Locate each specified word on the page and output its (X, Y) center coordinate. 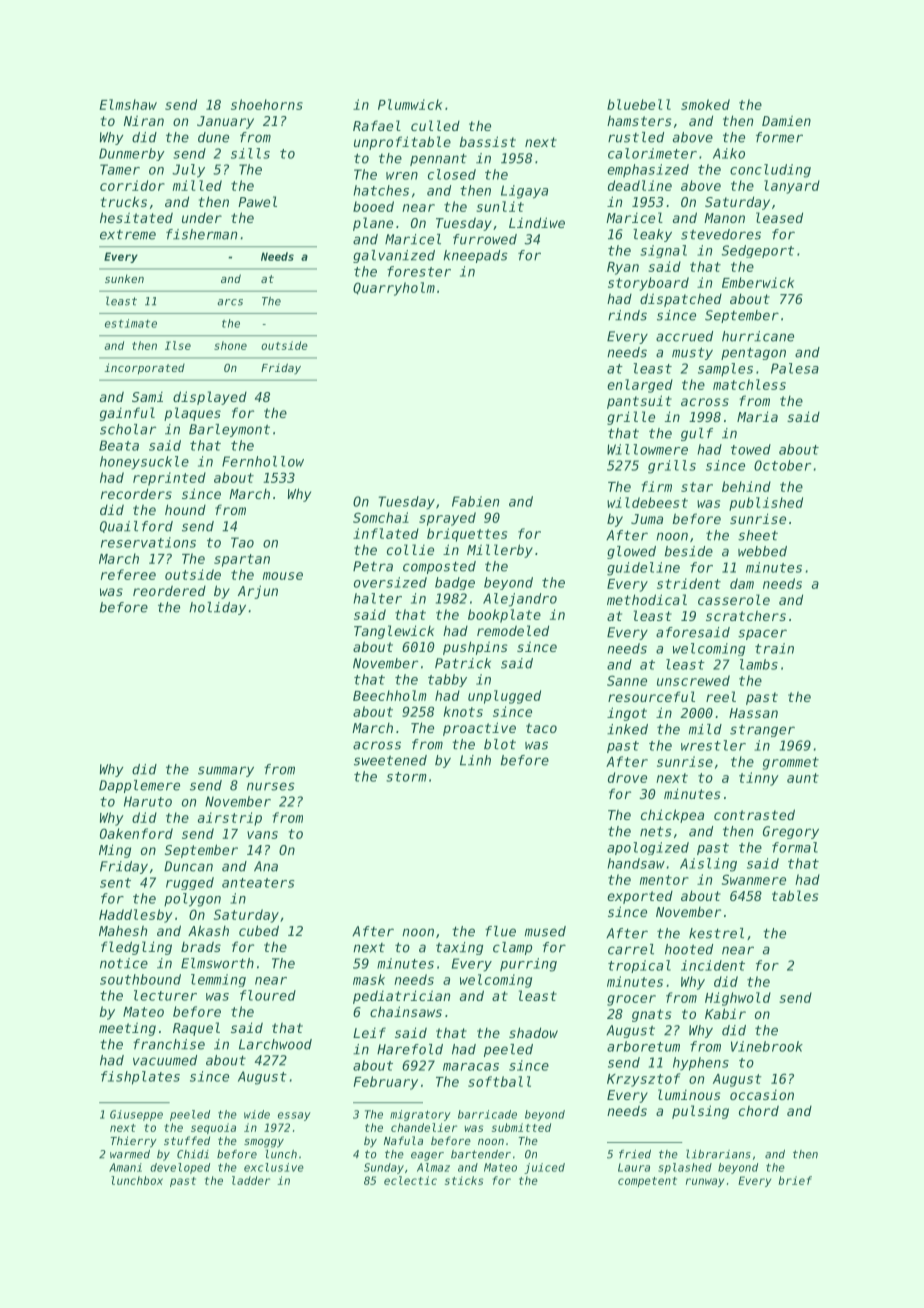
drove (627, 777)
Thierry (134, 1142)
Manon (724, 218)
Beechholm (390, 695)
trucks (124, 202)
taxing (459, 948)
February (386, 1083)
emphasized (648, 170)
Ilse (178, 345)
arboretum (643, 1046)
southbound (140, 979)
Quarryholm (394, 289)
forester (419, 271)
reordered (169, 590)
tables (795, 895)
